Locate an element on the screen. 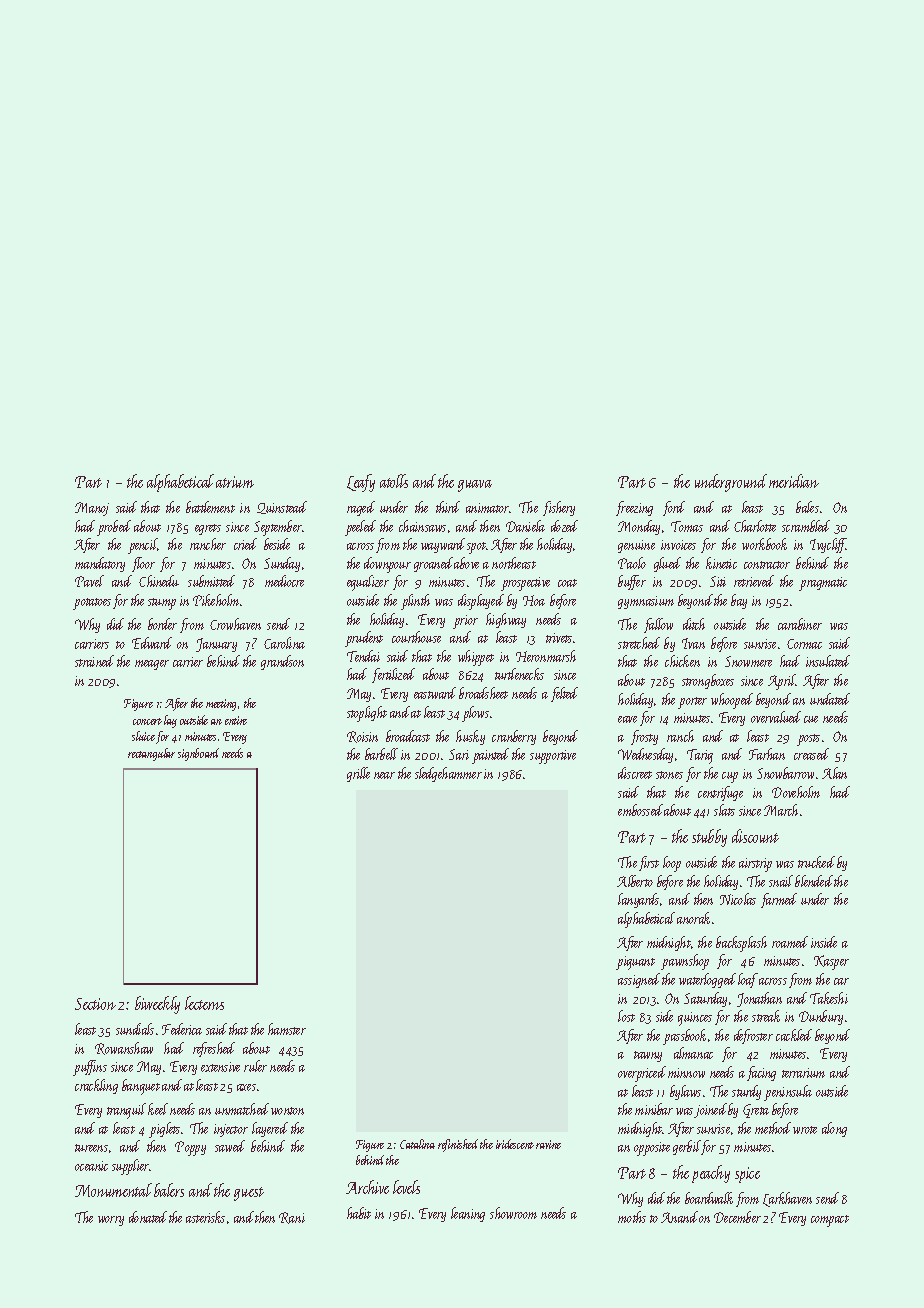 The height and width of the screenshot is (1308, 924). hamster is located at coordinates (287, 1029).
